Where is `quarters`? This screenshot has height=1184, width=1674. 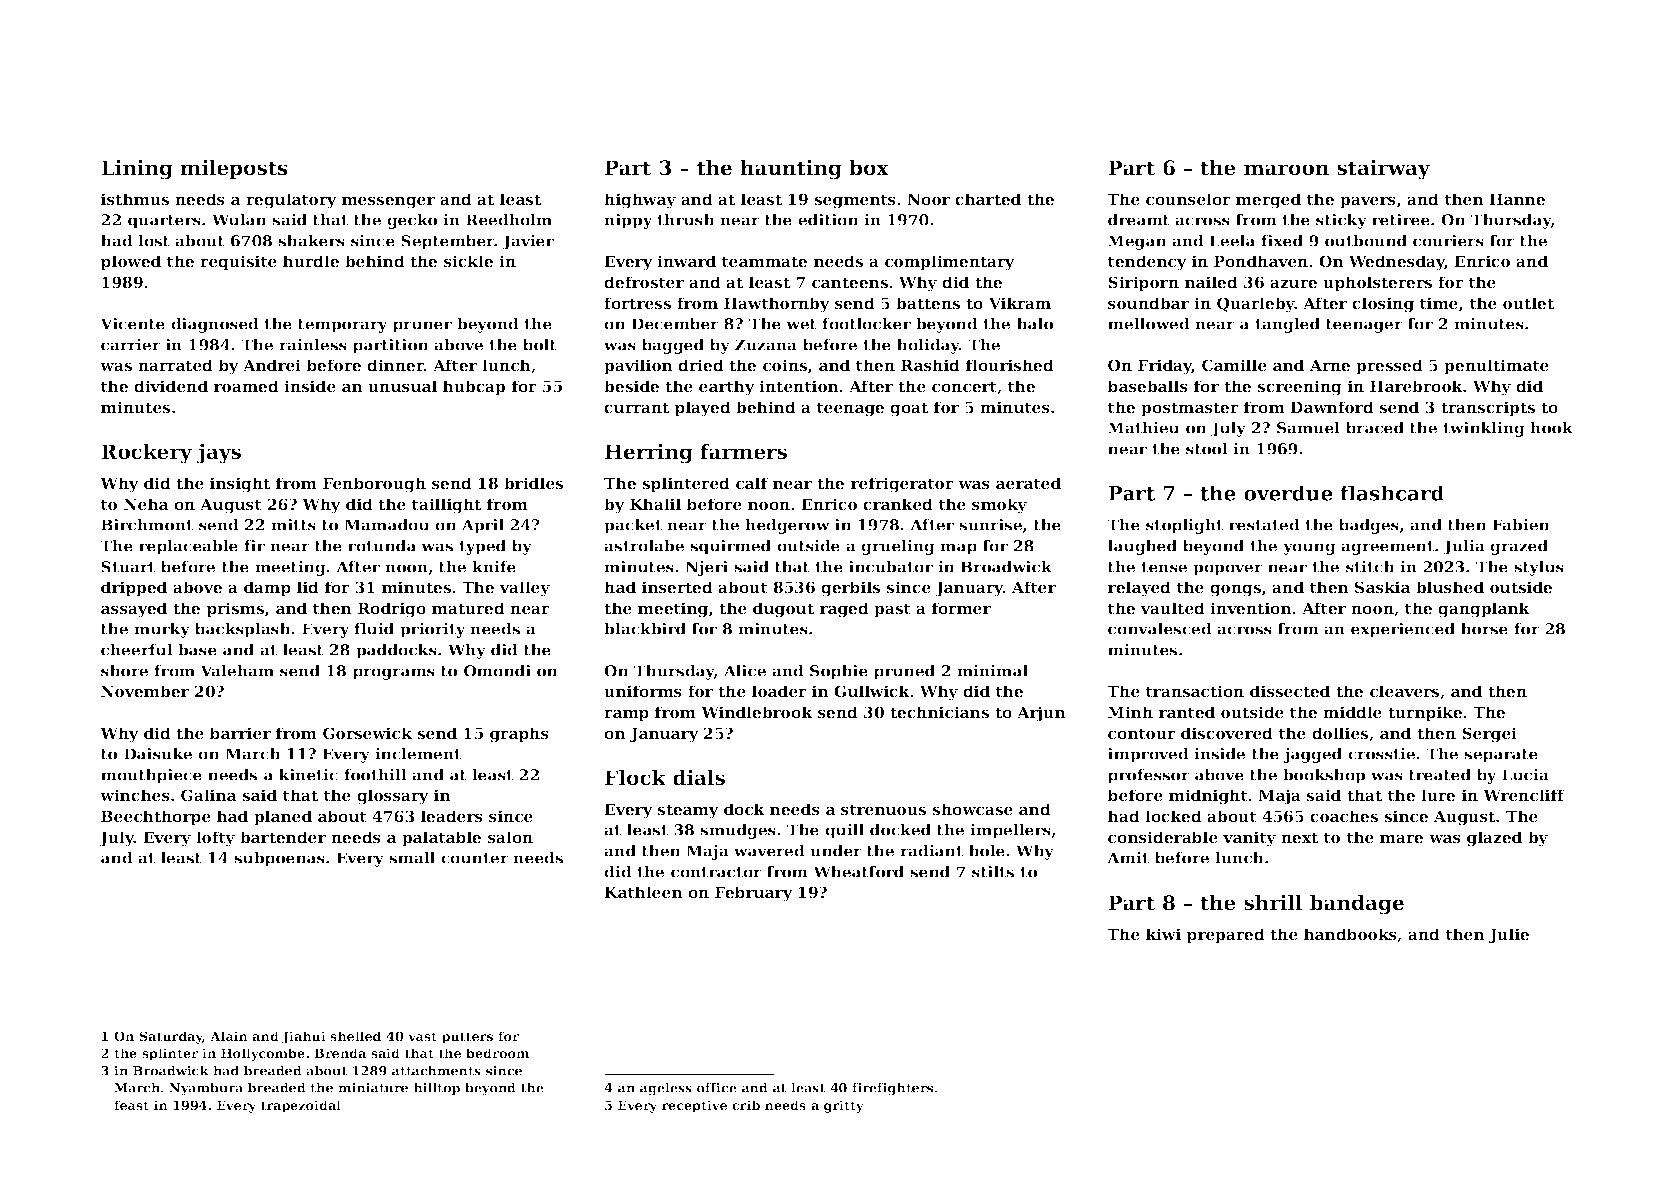 quarters is located at coordinates (164, 222).
